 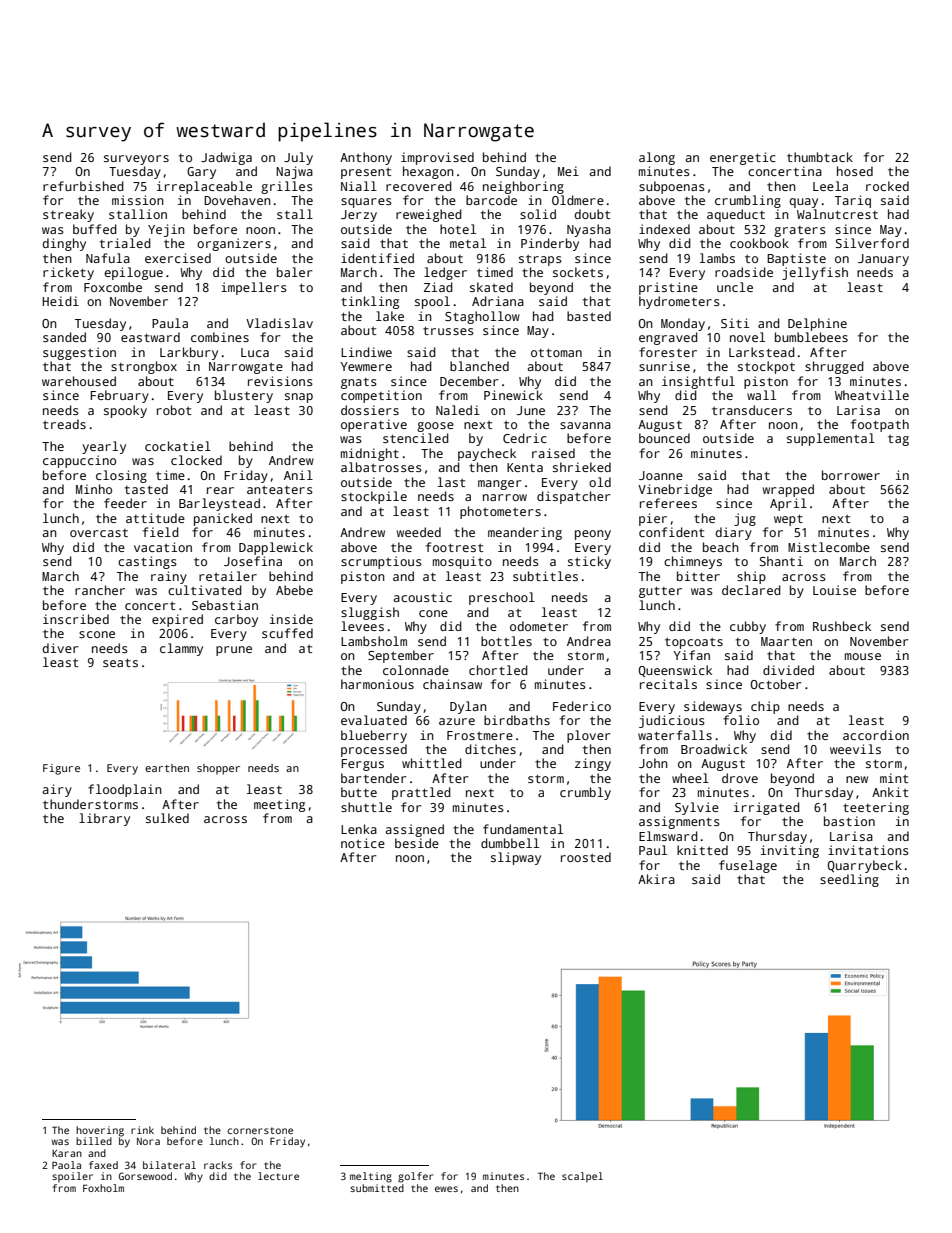 I want to click on chortled, so click(x=498, y=670).
